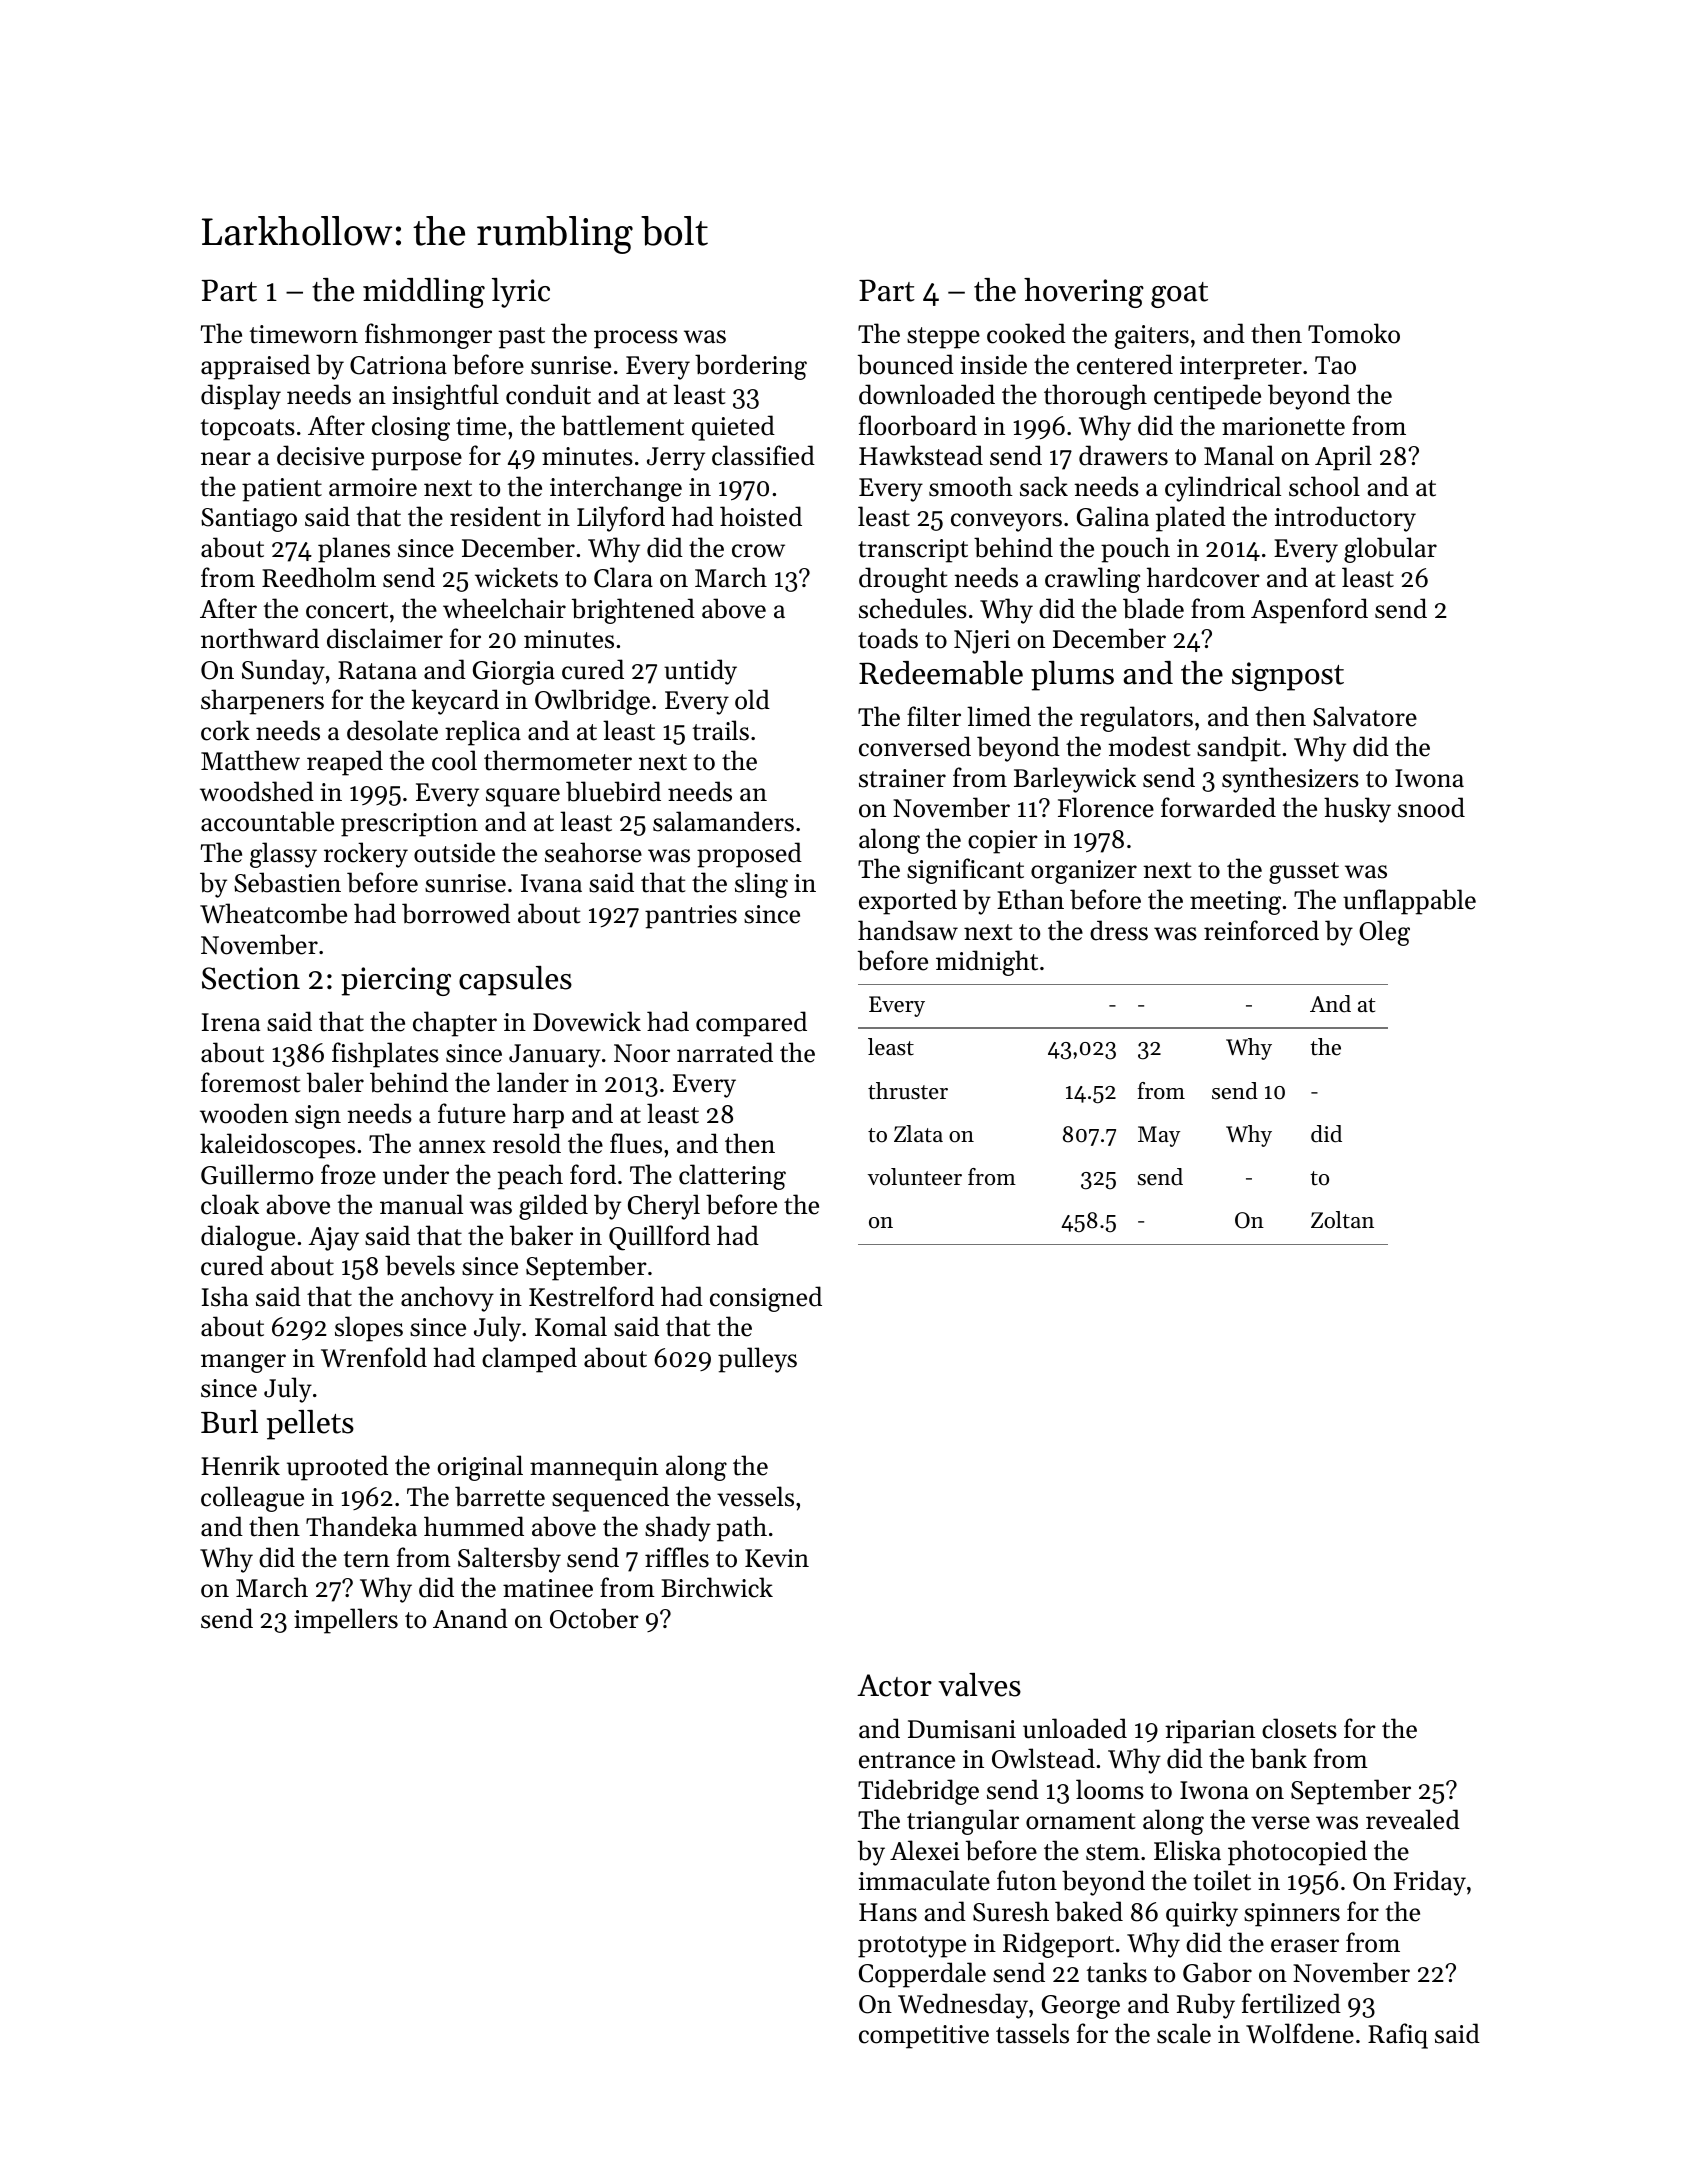  I want to click on shady, so click(678, 1529).
